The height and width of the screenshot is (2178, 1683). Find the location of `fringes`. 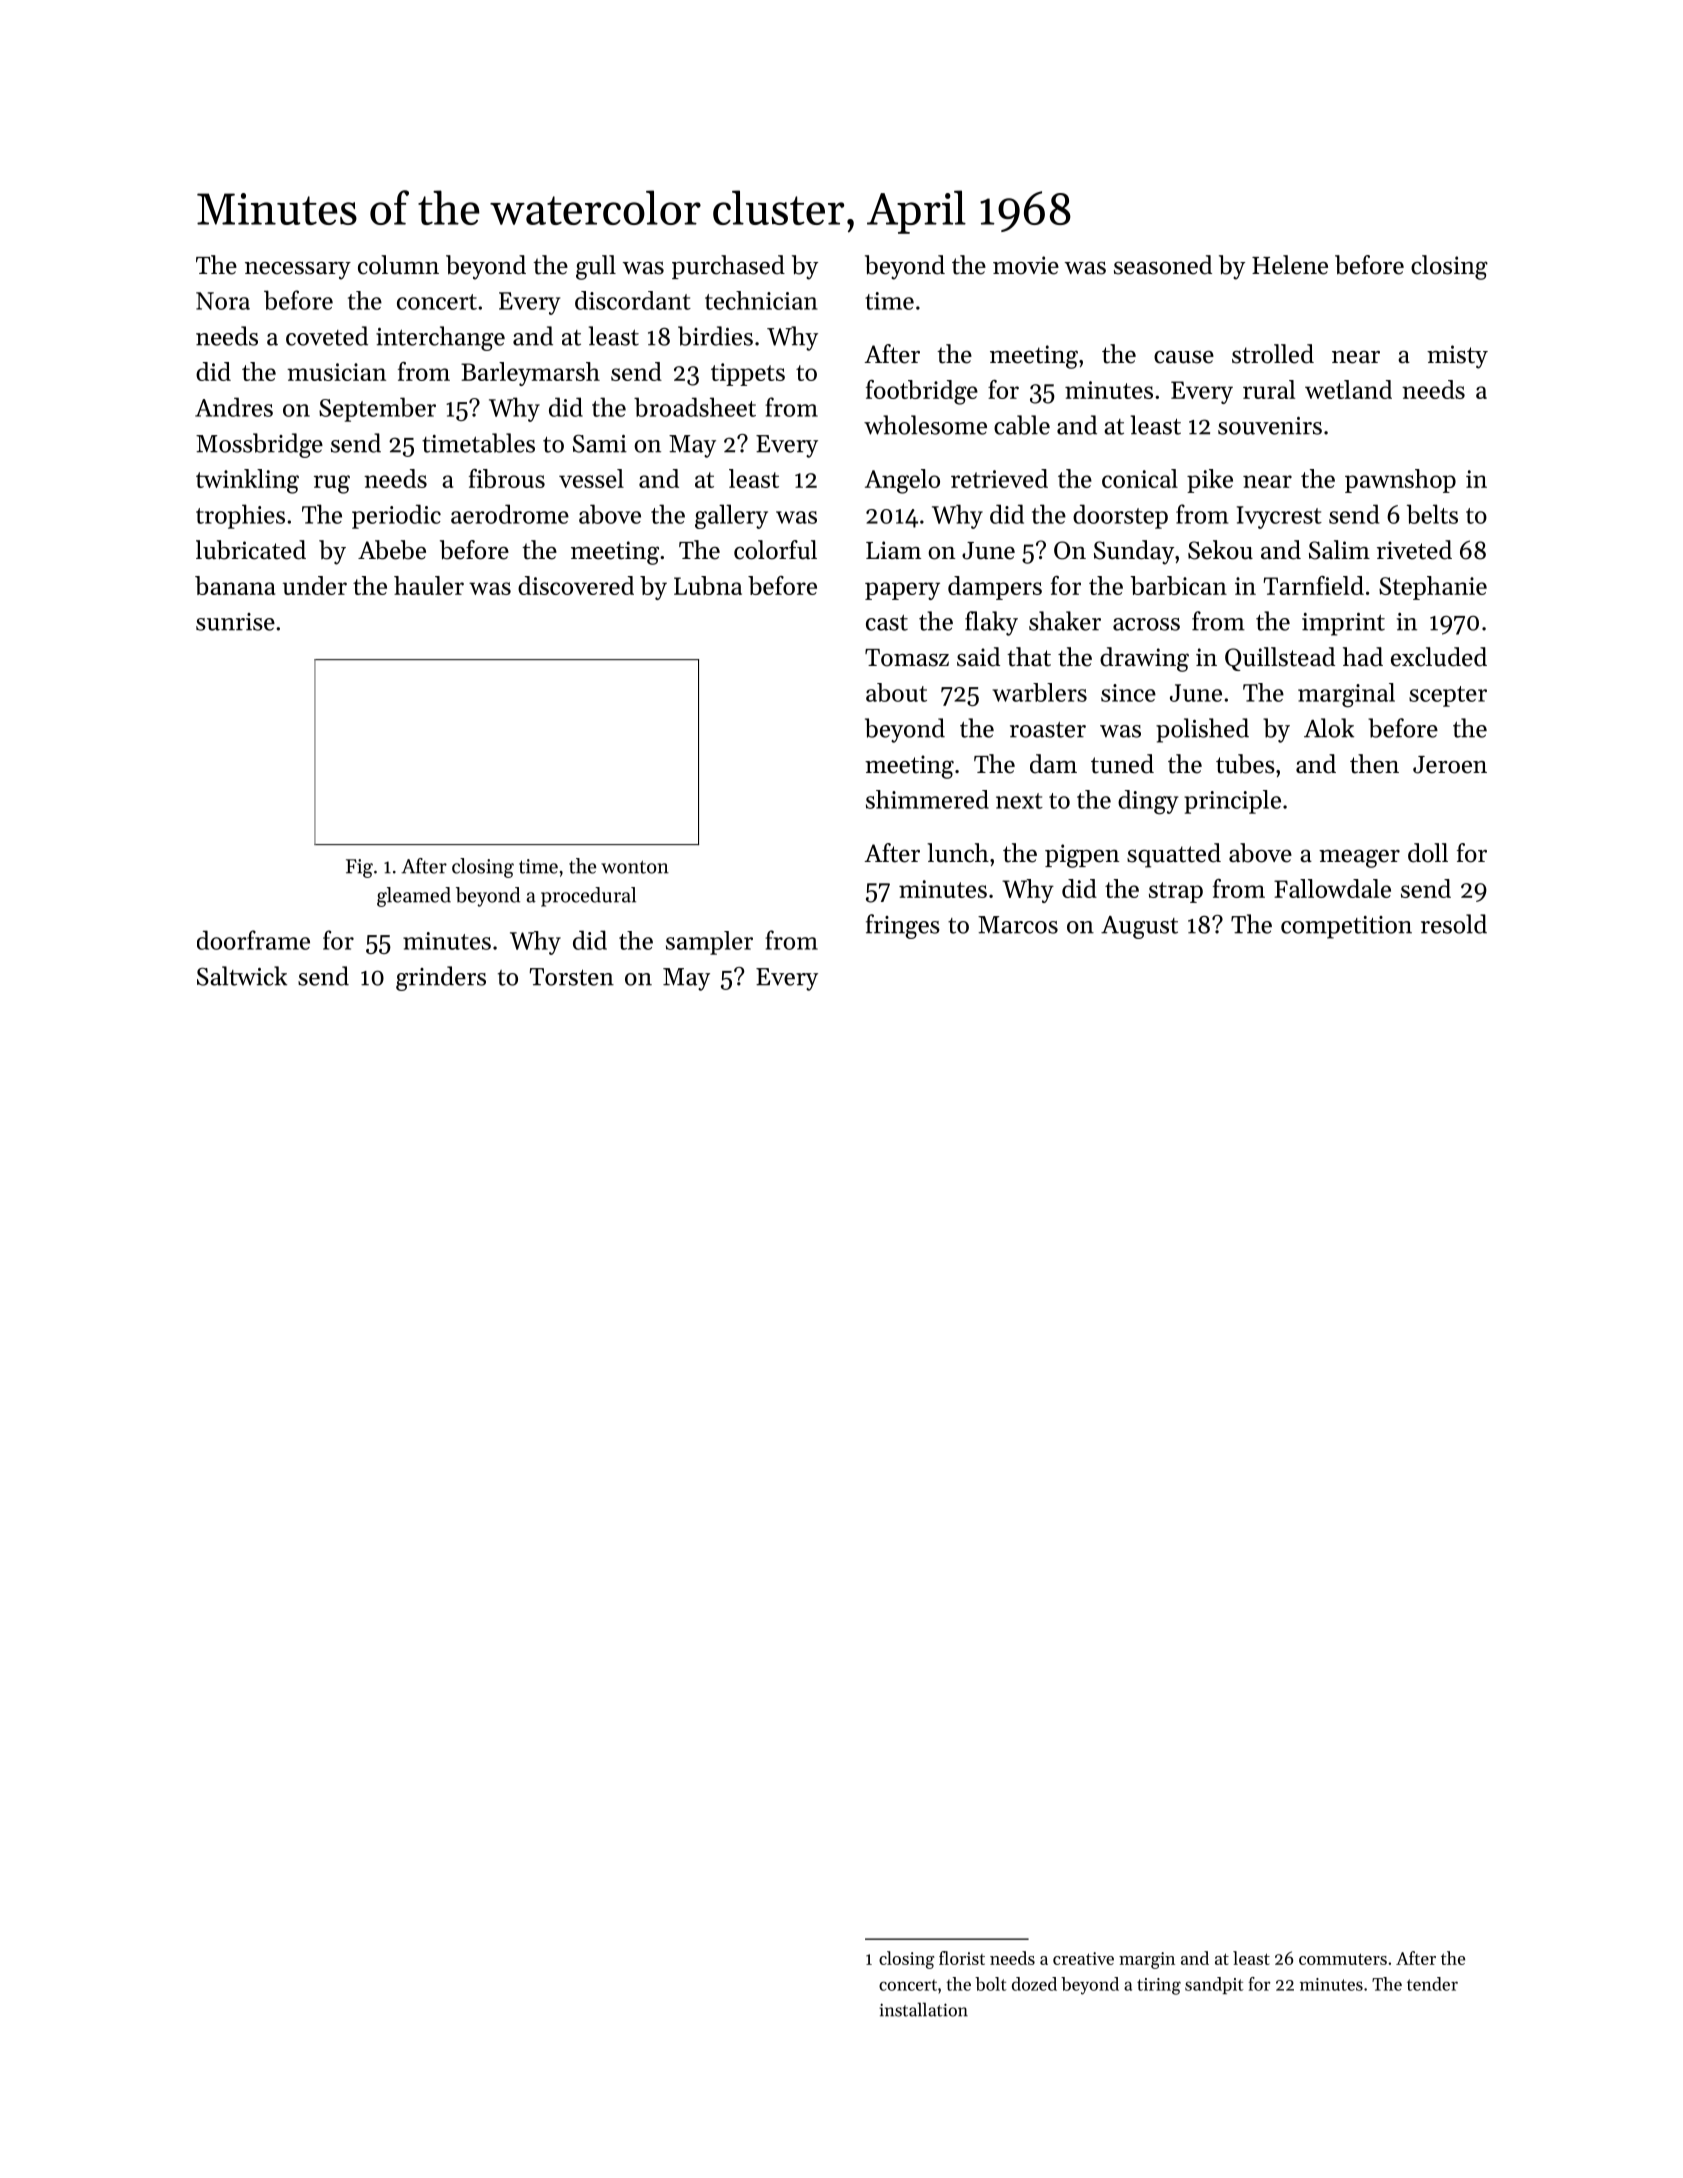

fringes is located at coordinates (903, 926).
